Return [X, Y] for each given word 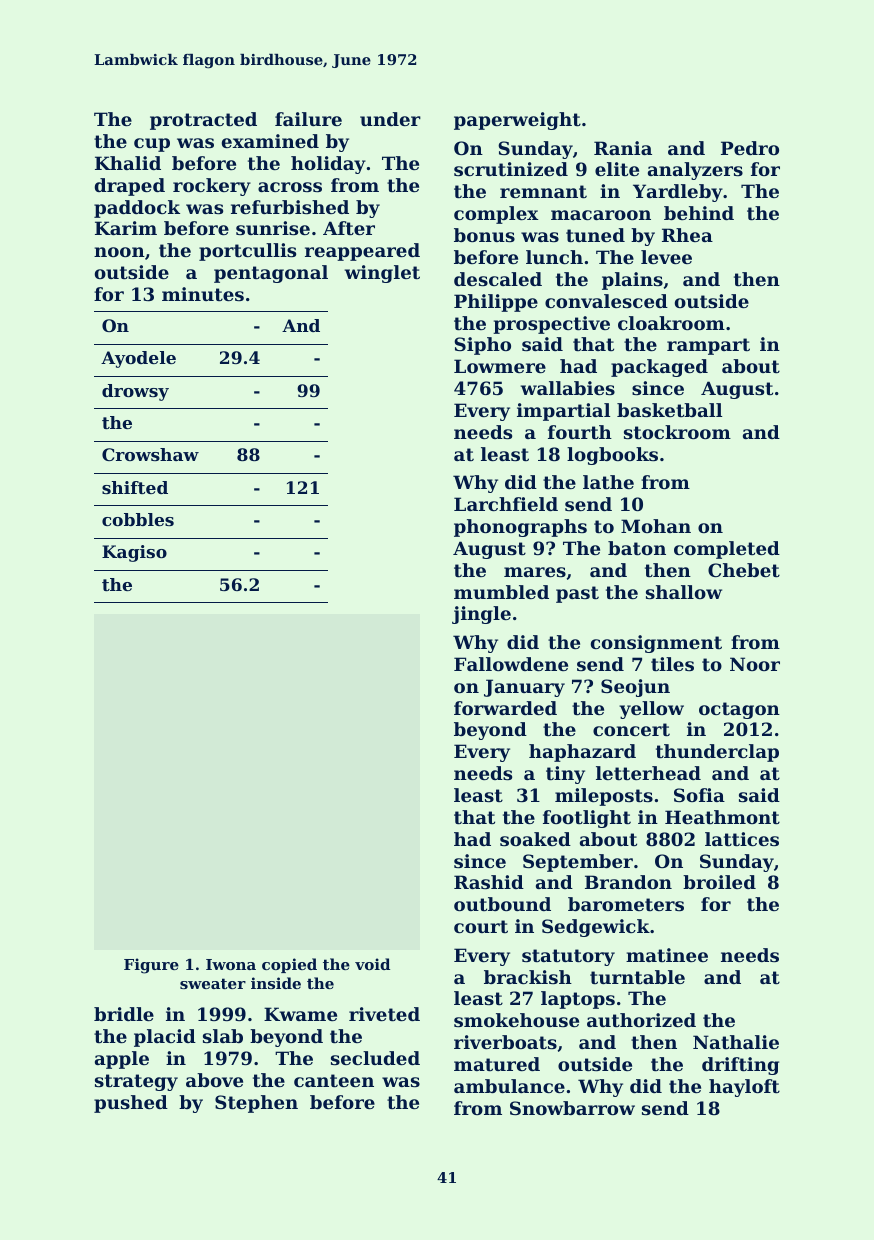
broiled [719, 882]
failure [308, 119]
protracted [203, 121]
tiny [565, 775]
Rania [623, 148]
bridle [124, 1014]
